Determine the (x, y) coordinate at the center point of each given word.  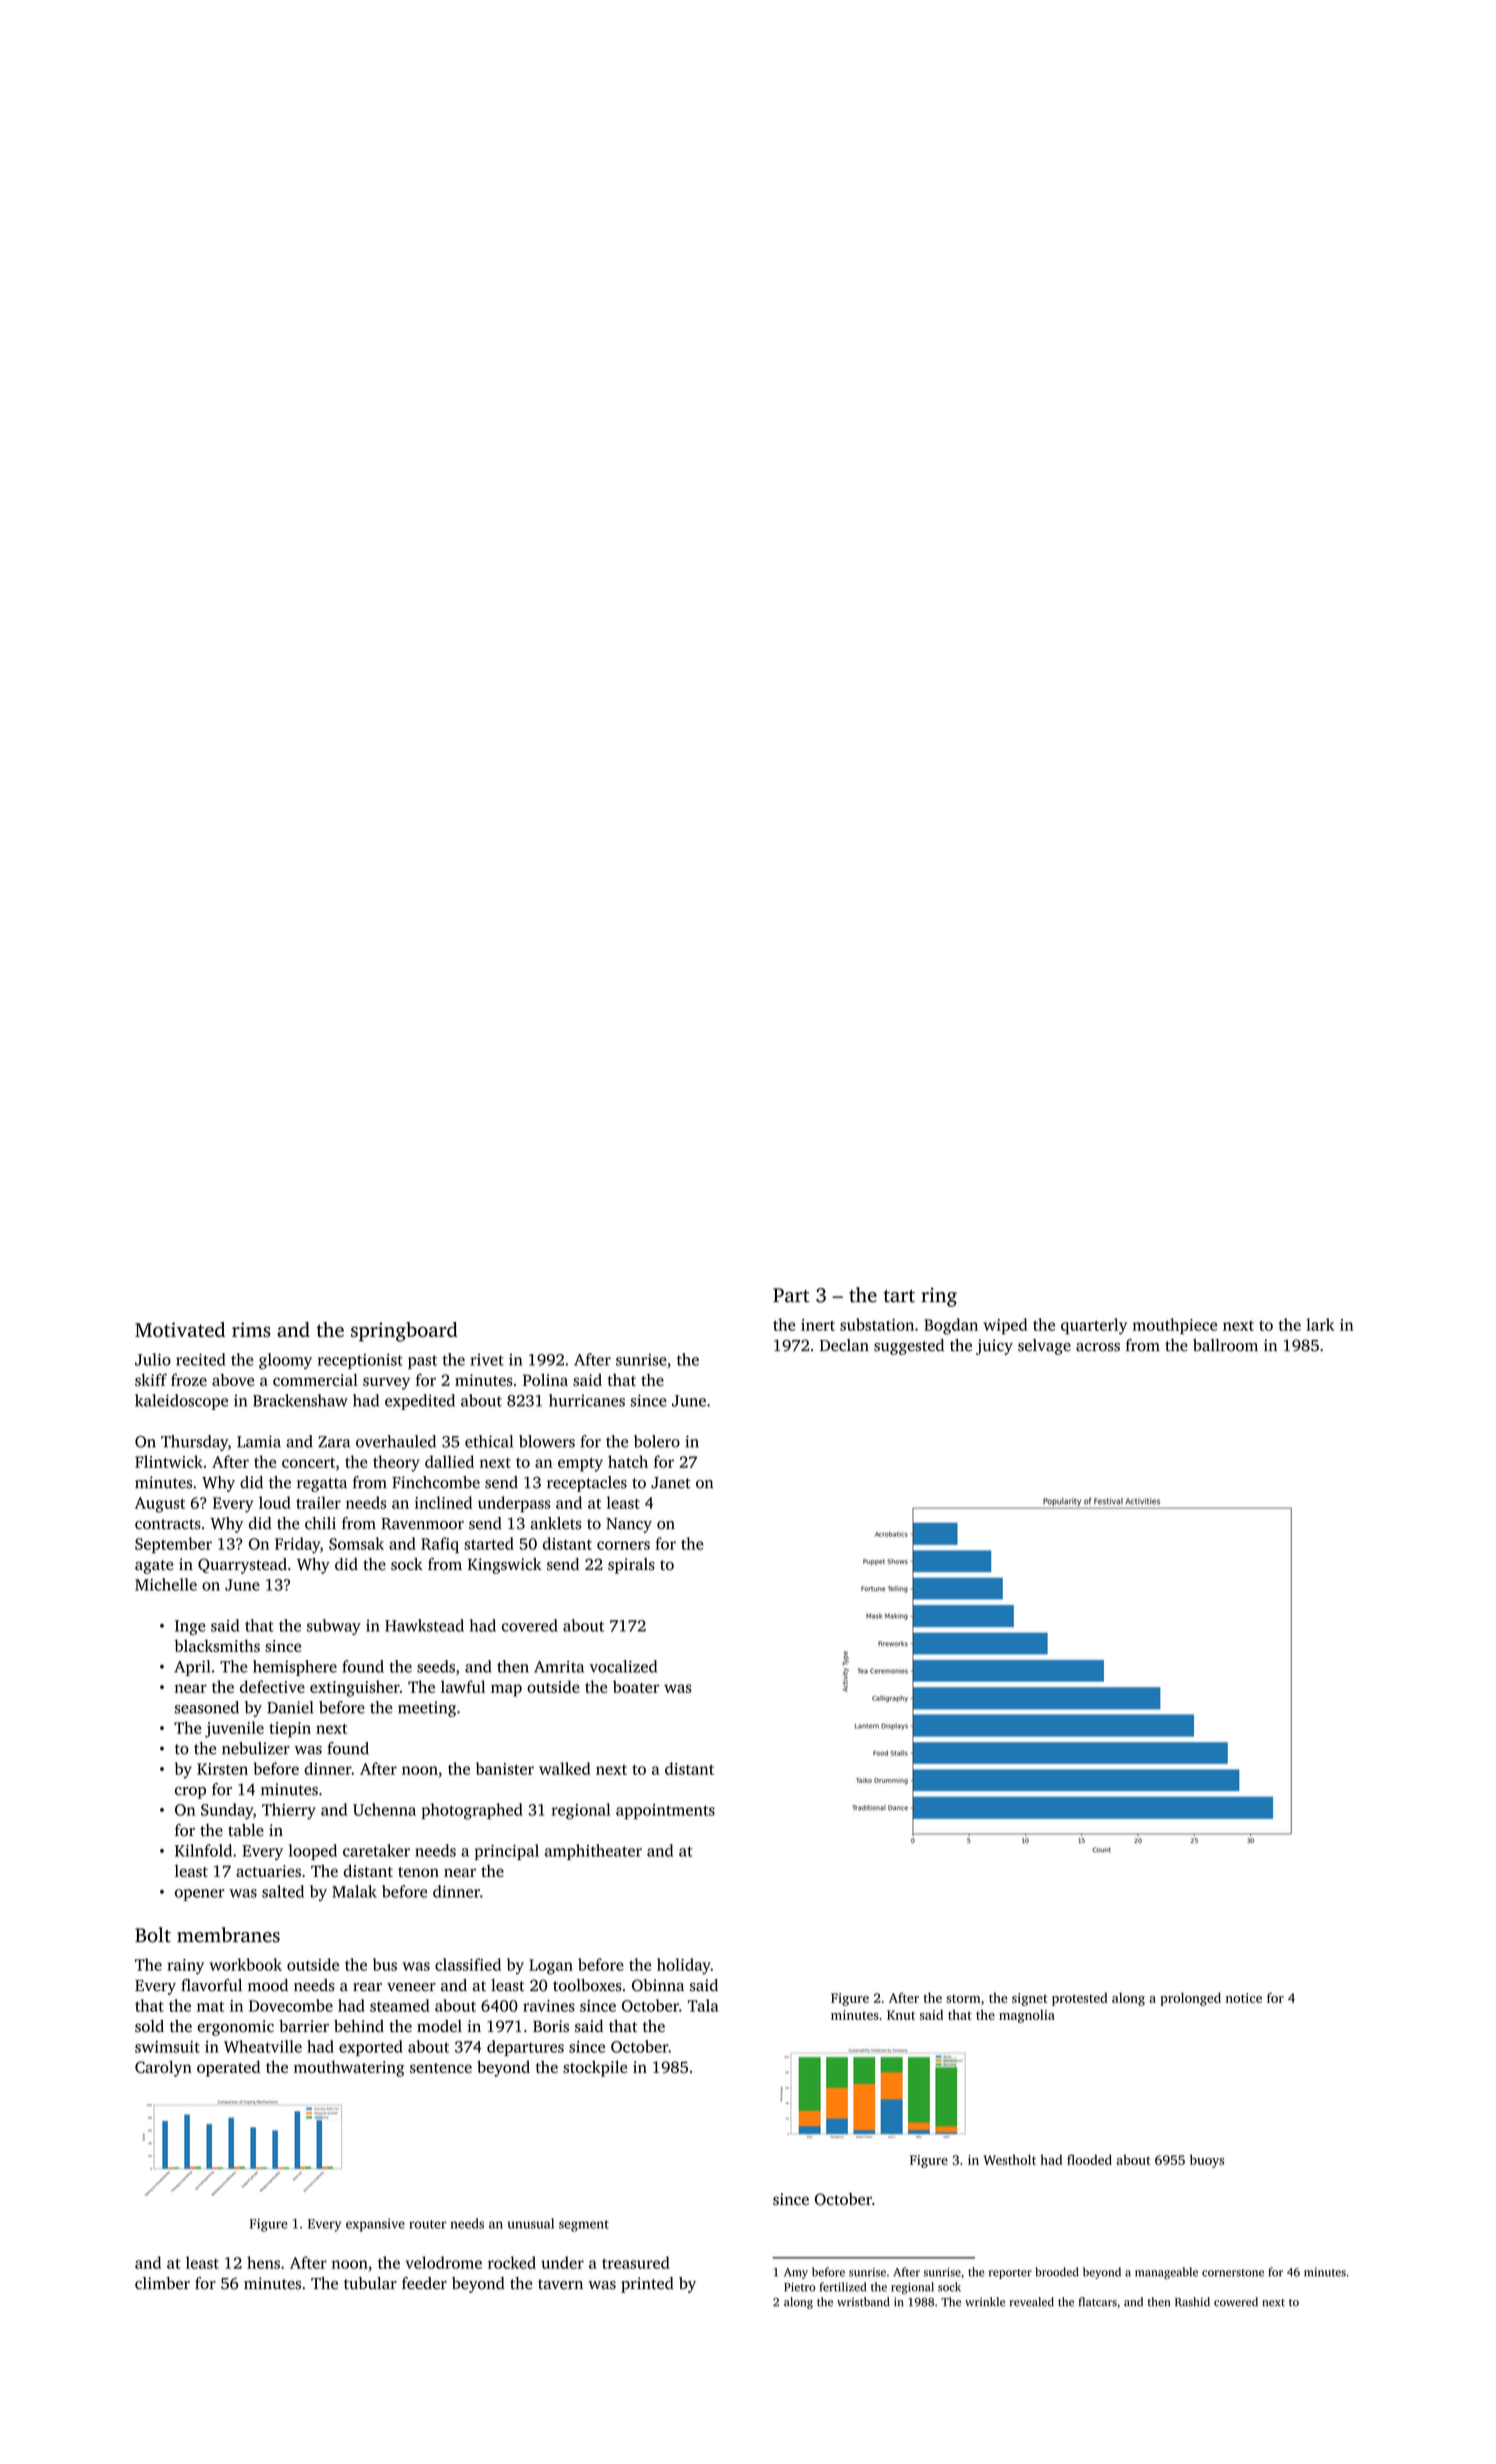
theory (396, 1463)
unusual (530, 2223)
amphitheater (593, 1852)
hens (263, 2262)
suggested (909, 1347)
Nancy (629, 1525)
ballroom (1225, 1345)
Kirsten (222, 1769)
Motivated (180, 1329)
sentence (441, 2068)
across (1098, 1347)
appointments (665, 1811)
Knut (901, 2015)
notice (1244, 1998)
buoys (1207, 2161)
